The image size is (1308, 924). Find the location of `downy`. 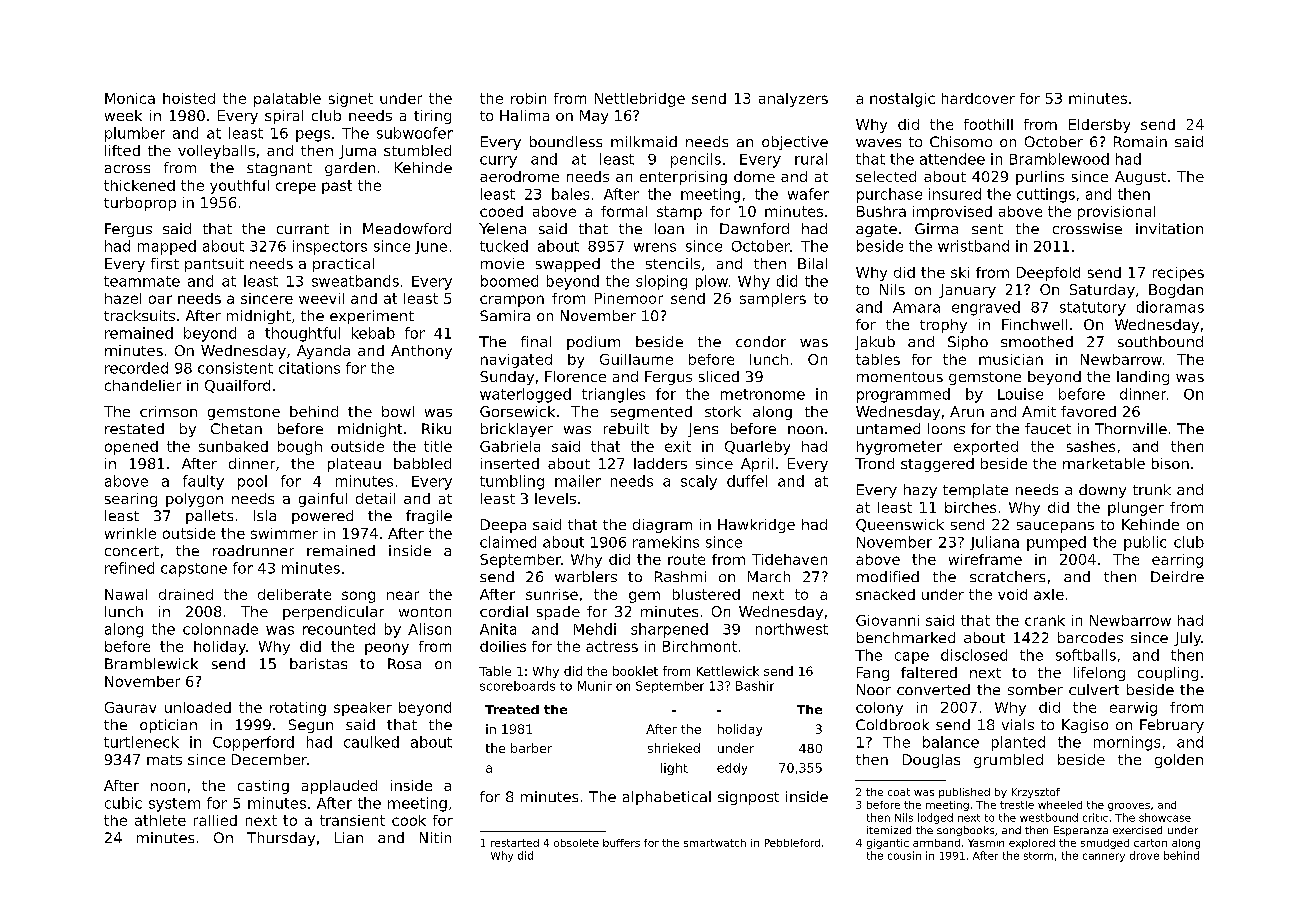

downy is located at coordinates (1102, 491).
